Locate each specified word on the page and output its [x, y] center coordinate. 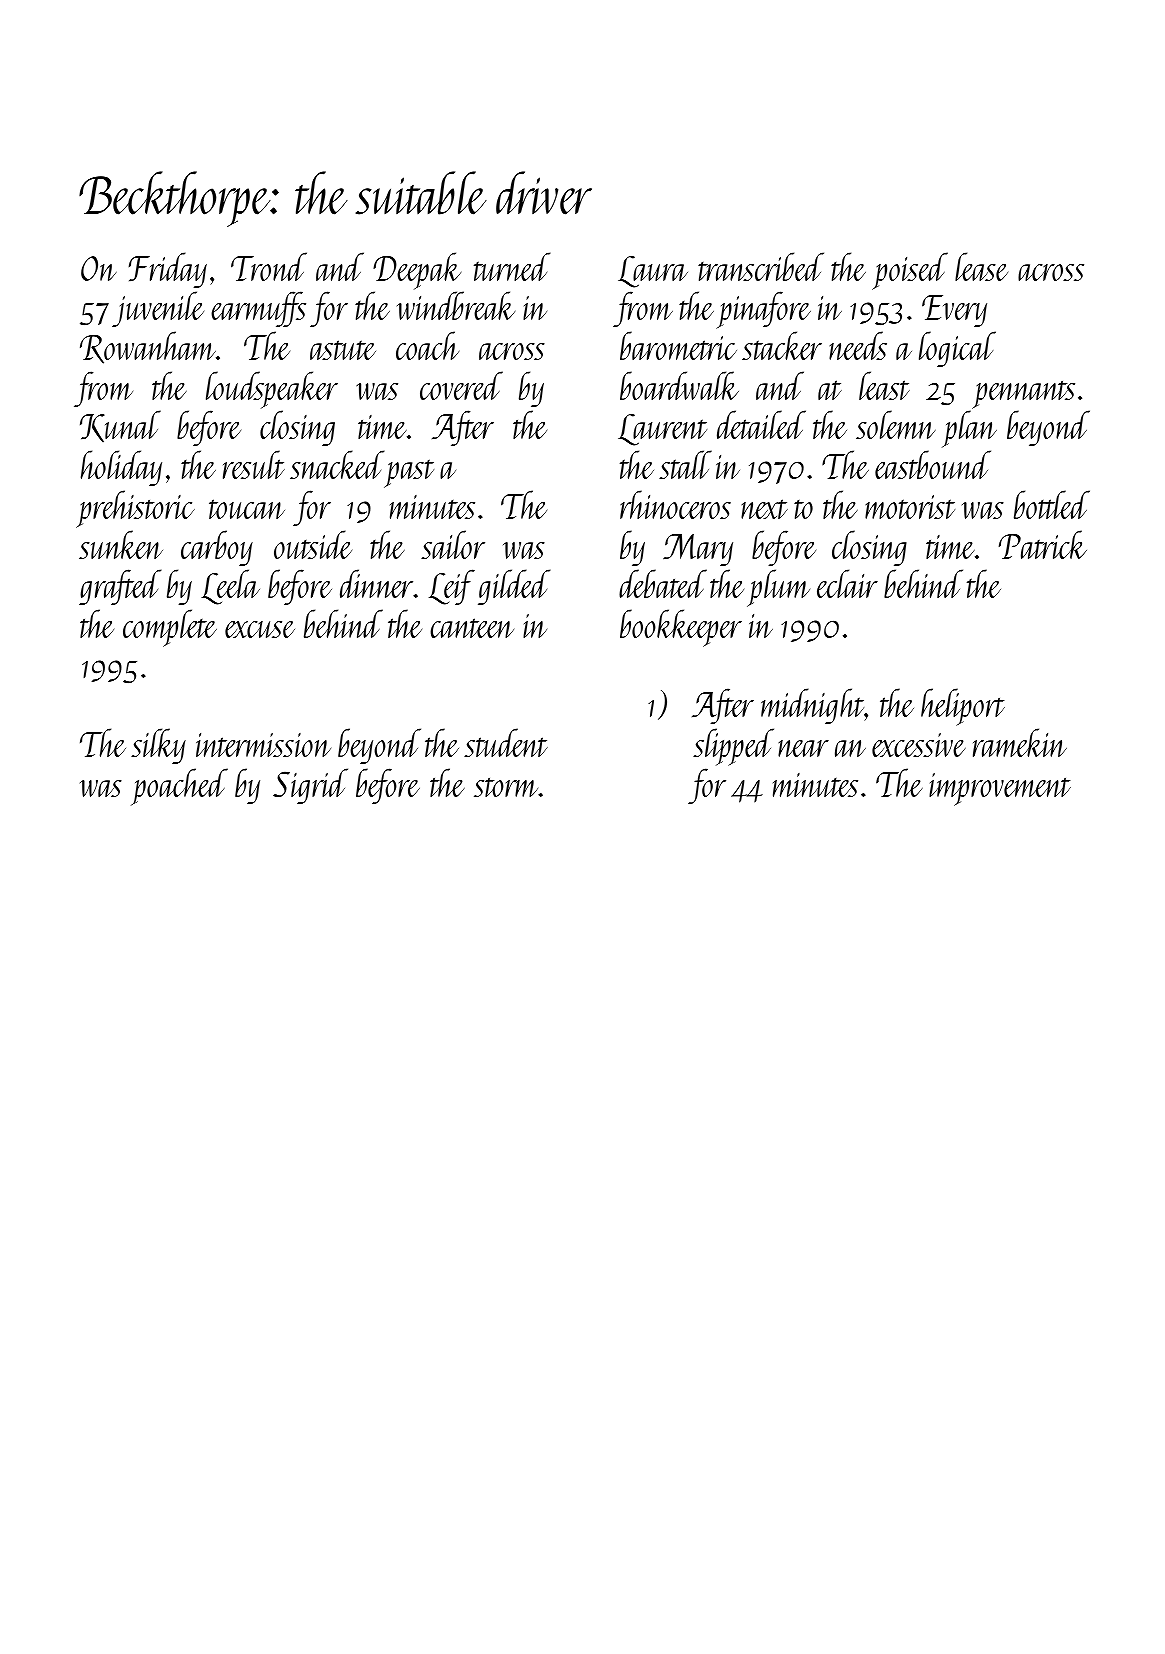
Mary [698, 550]
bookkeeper [681, 628]
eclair [847, 583]
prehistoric [135, 509]
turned [512, 266]
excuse [260, 630]
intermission [263, 745]
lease [981, 266]
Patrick [1043, 545]
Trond [269, 266]
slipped [733, 747]
